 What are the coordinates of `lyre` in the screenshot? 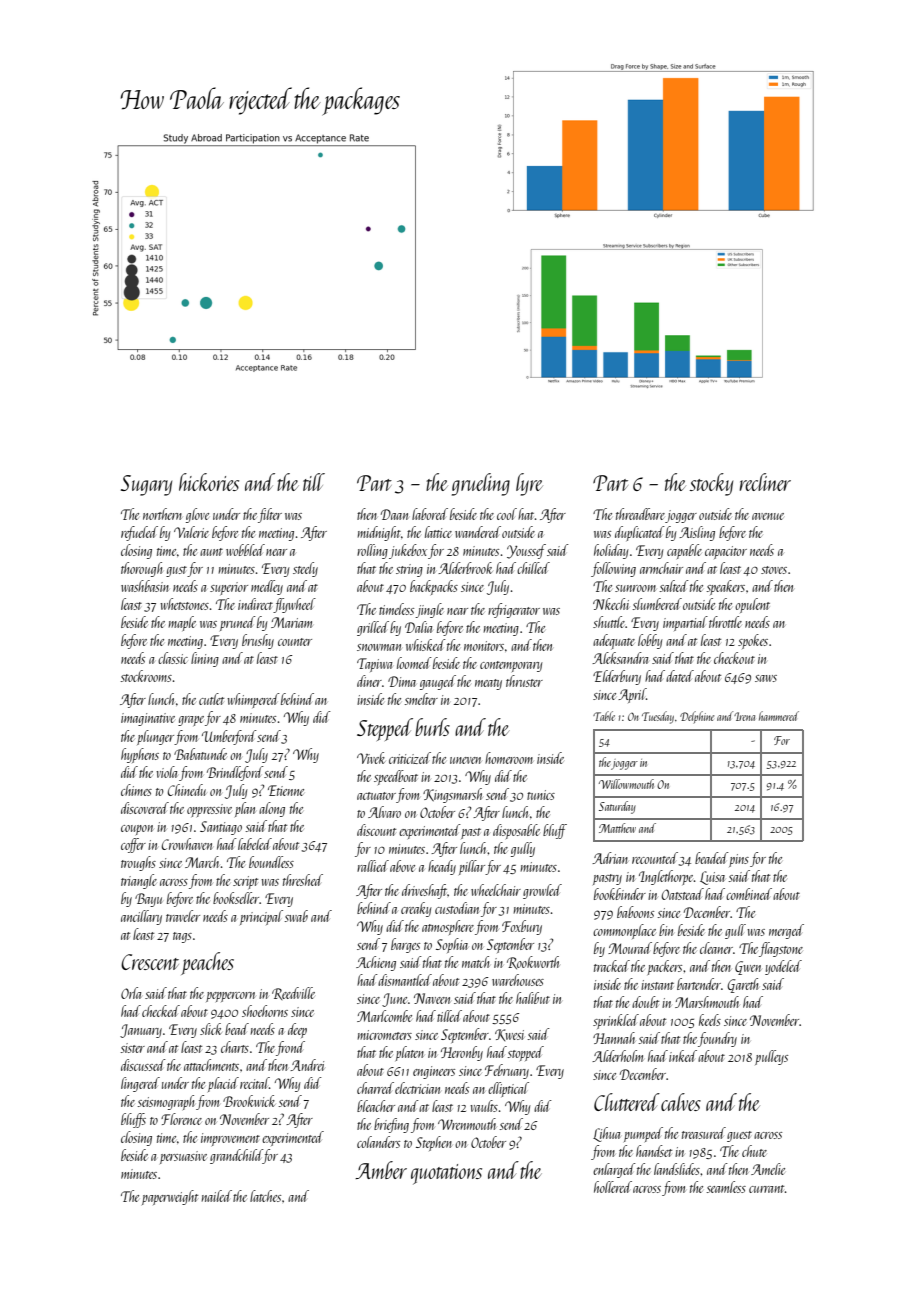 It's located at (529, 484).
